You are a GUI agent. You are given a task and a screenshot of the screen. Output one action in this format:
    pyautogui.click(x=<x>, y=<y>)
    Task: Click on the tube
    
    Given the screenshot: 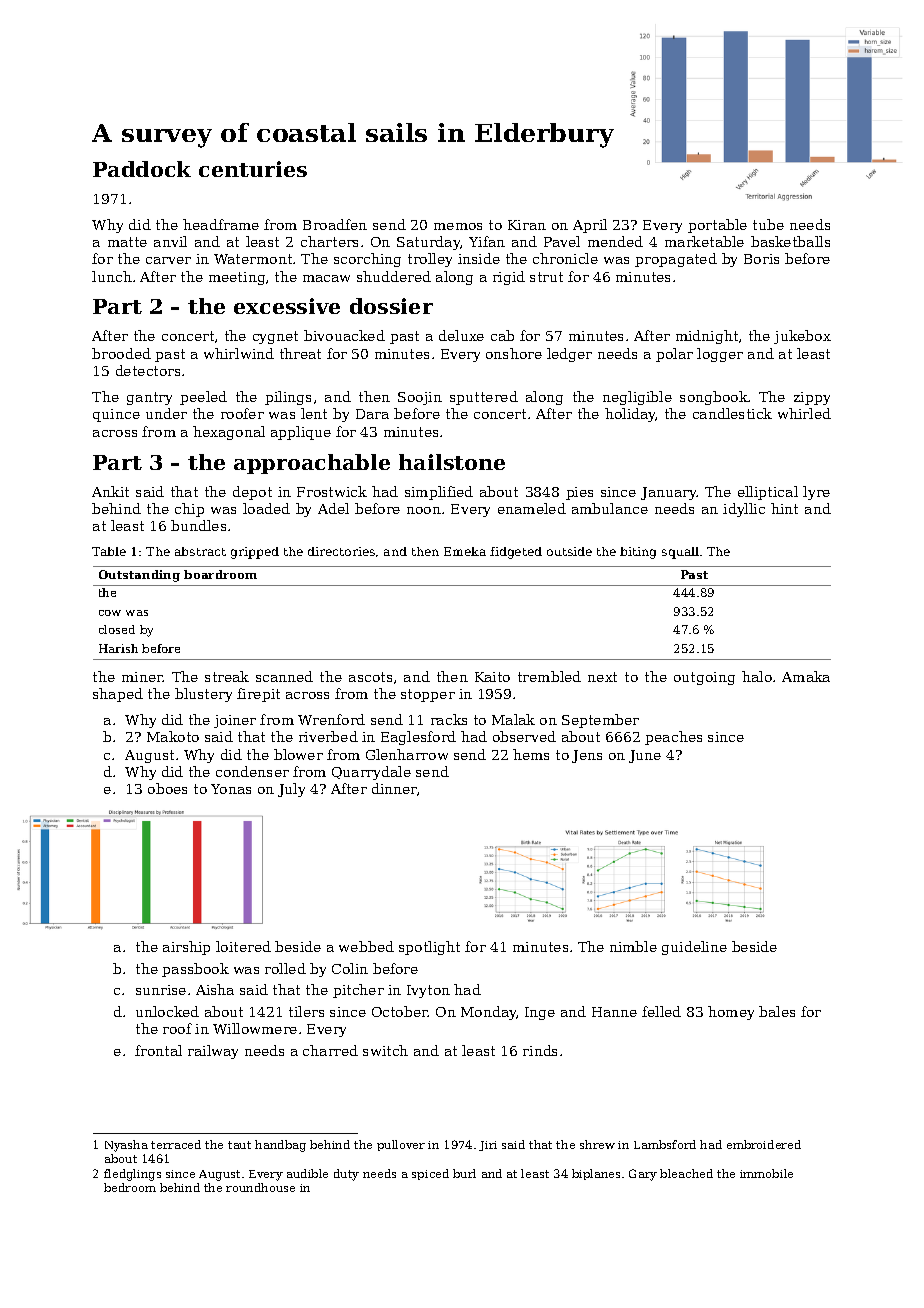 What is the action you would take?
    pyautogui.click(x=768, y=224)
